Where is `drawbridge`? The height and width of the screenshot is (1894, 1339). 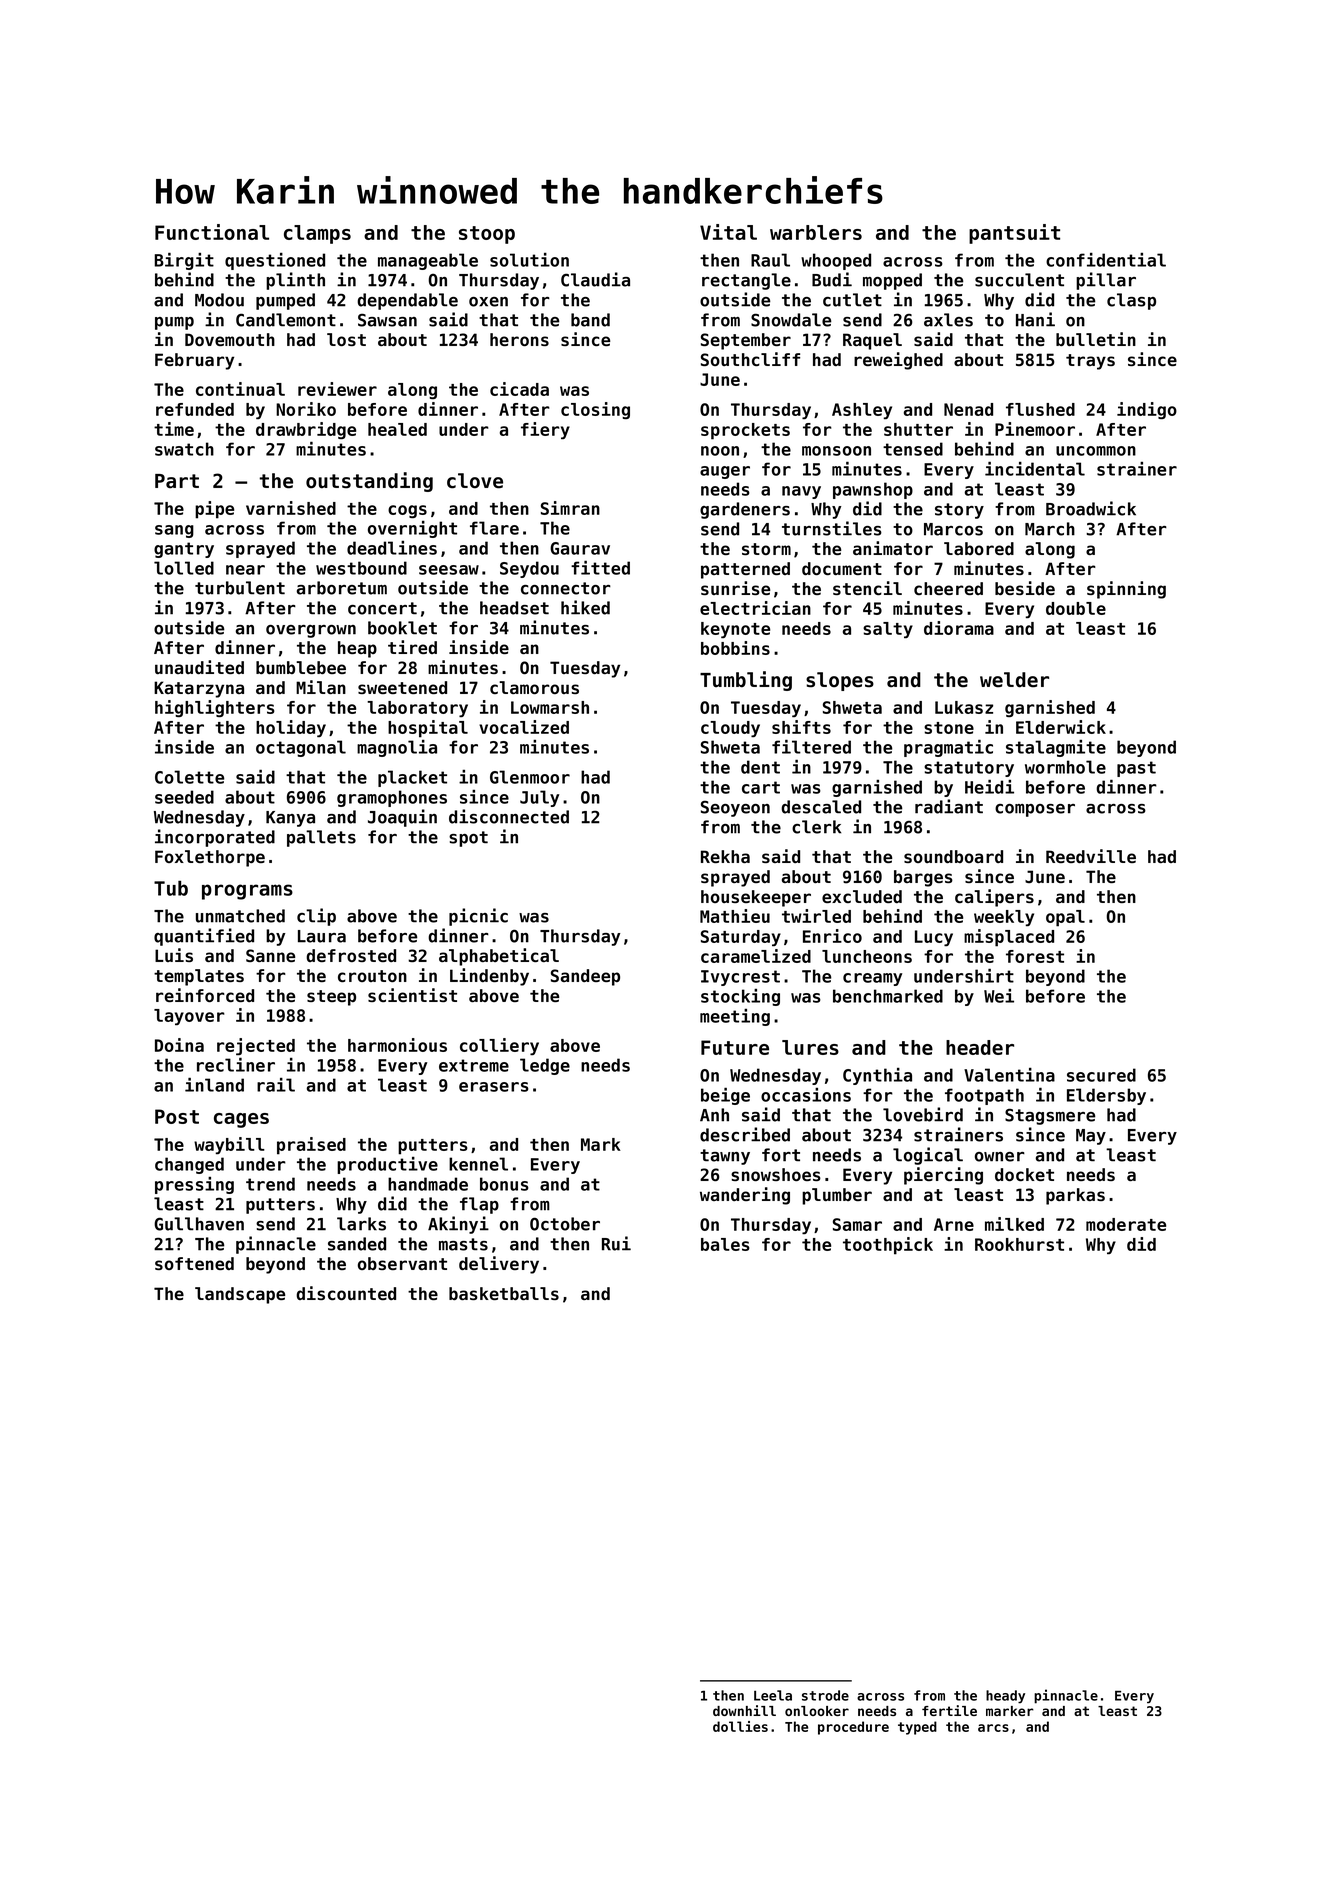 drawbridge is located at coordinates (306, 430).
